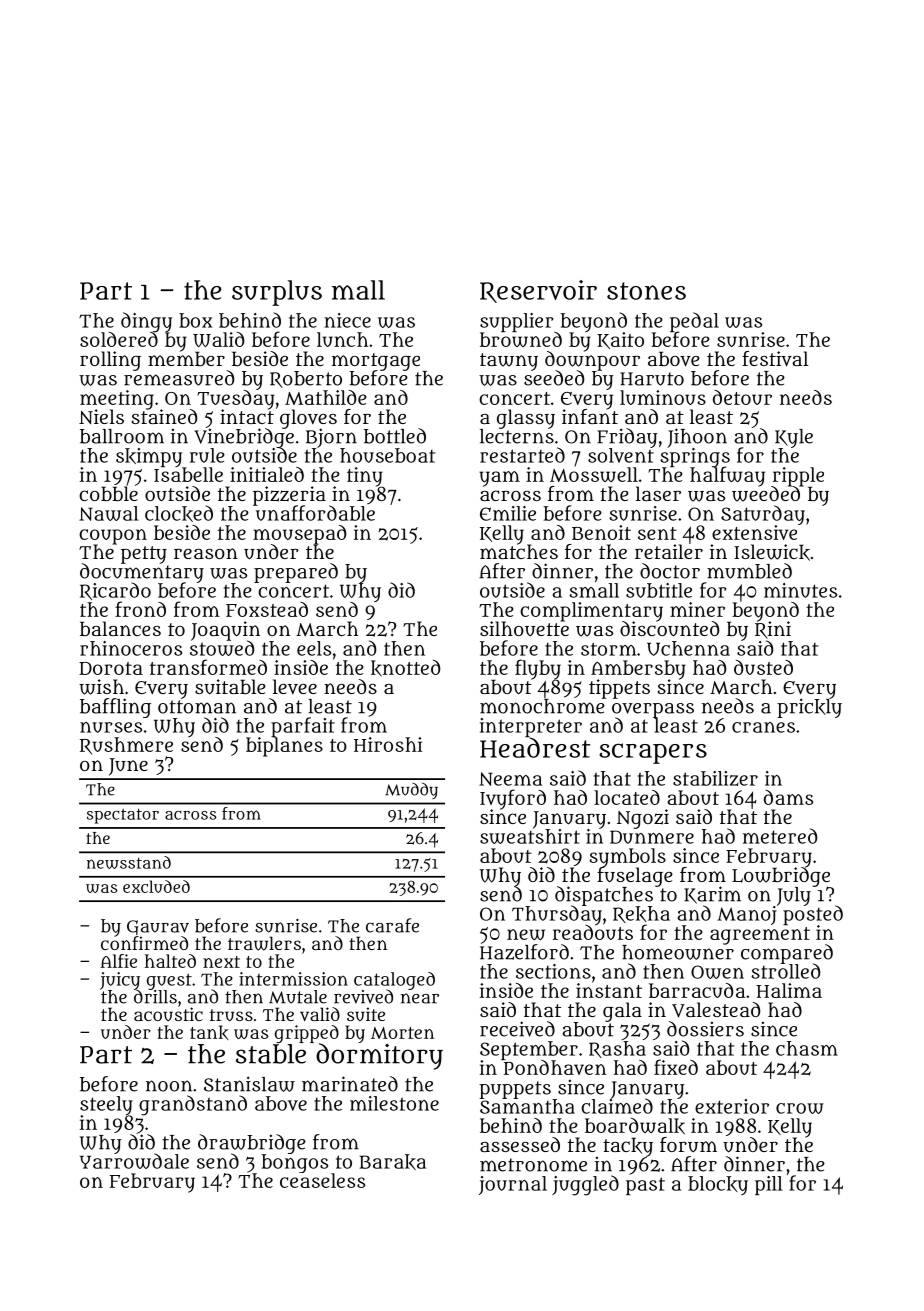  I want to click on rolling, so click(110, 361).
